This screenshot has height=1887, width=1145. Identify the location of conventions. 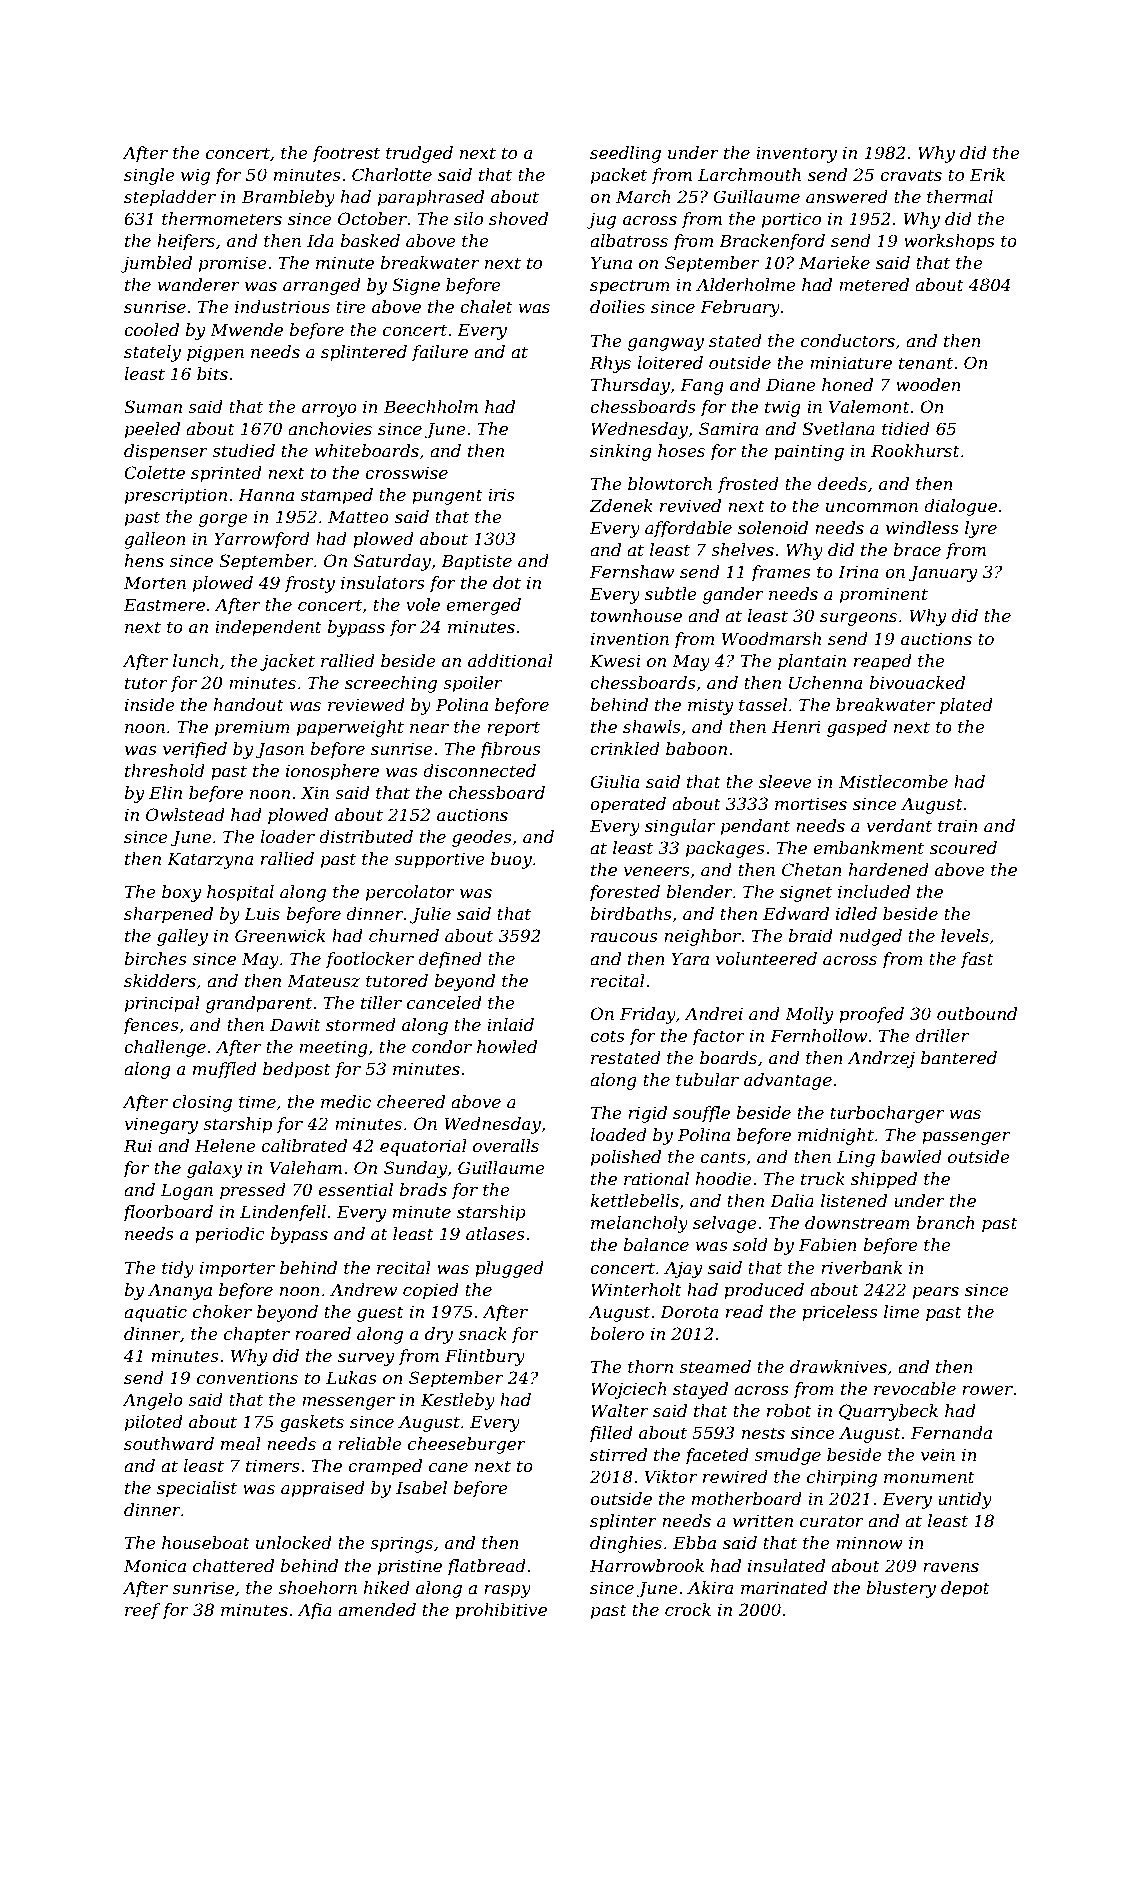
(247, 1377).
